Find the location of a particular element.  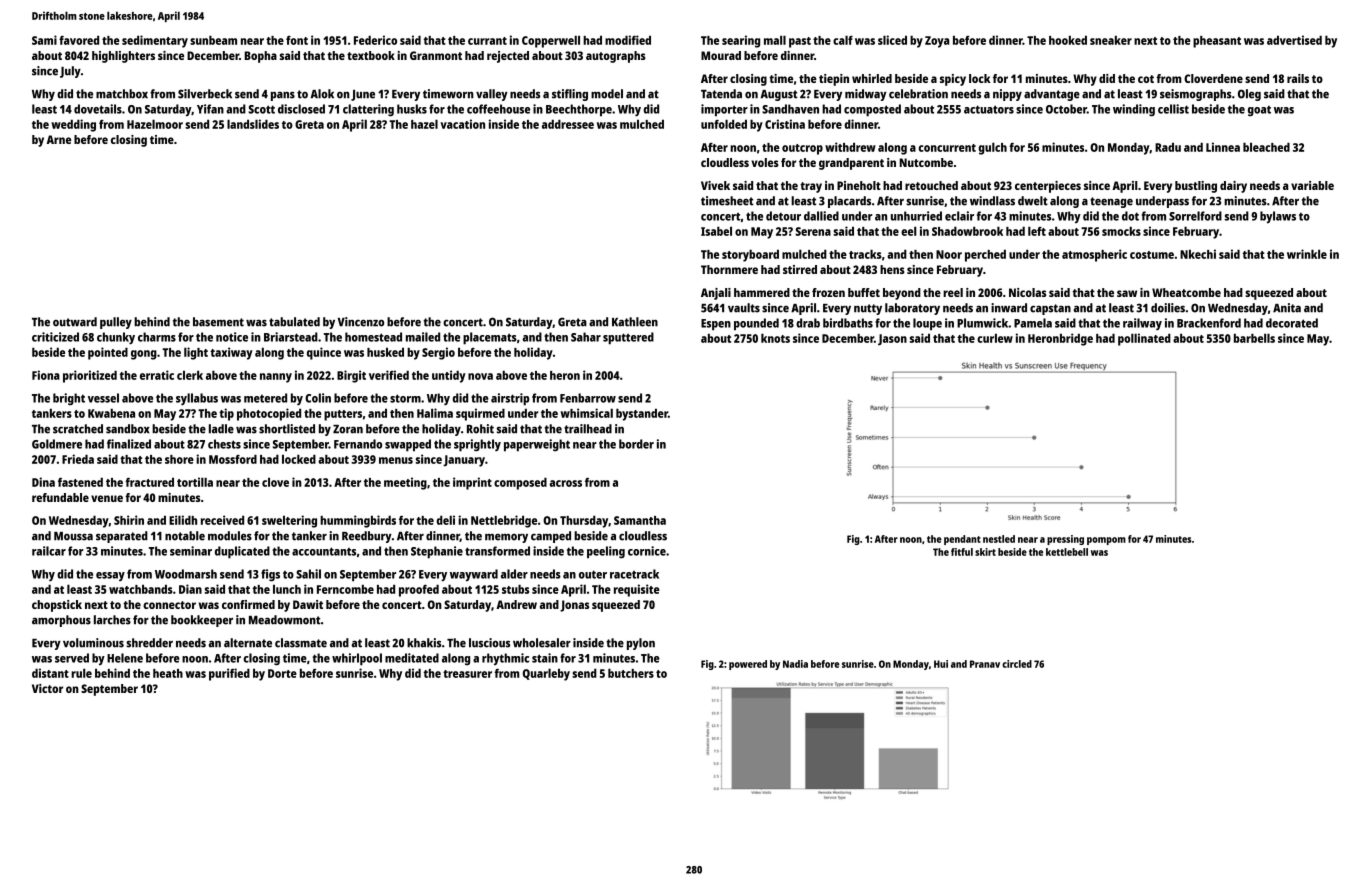

Fernando is located at coordinates (358, 444).
